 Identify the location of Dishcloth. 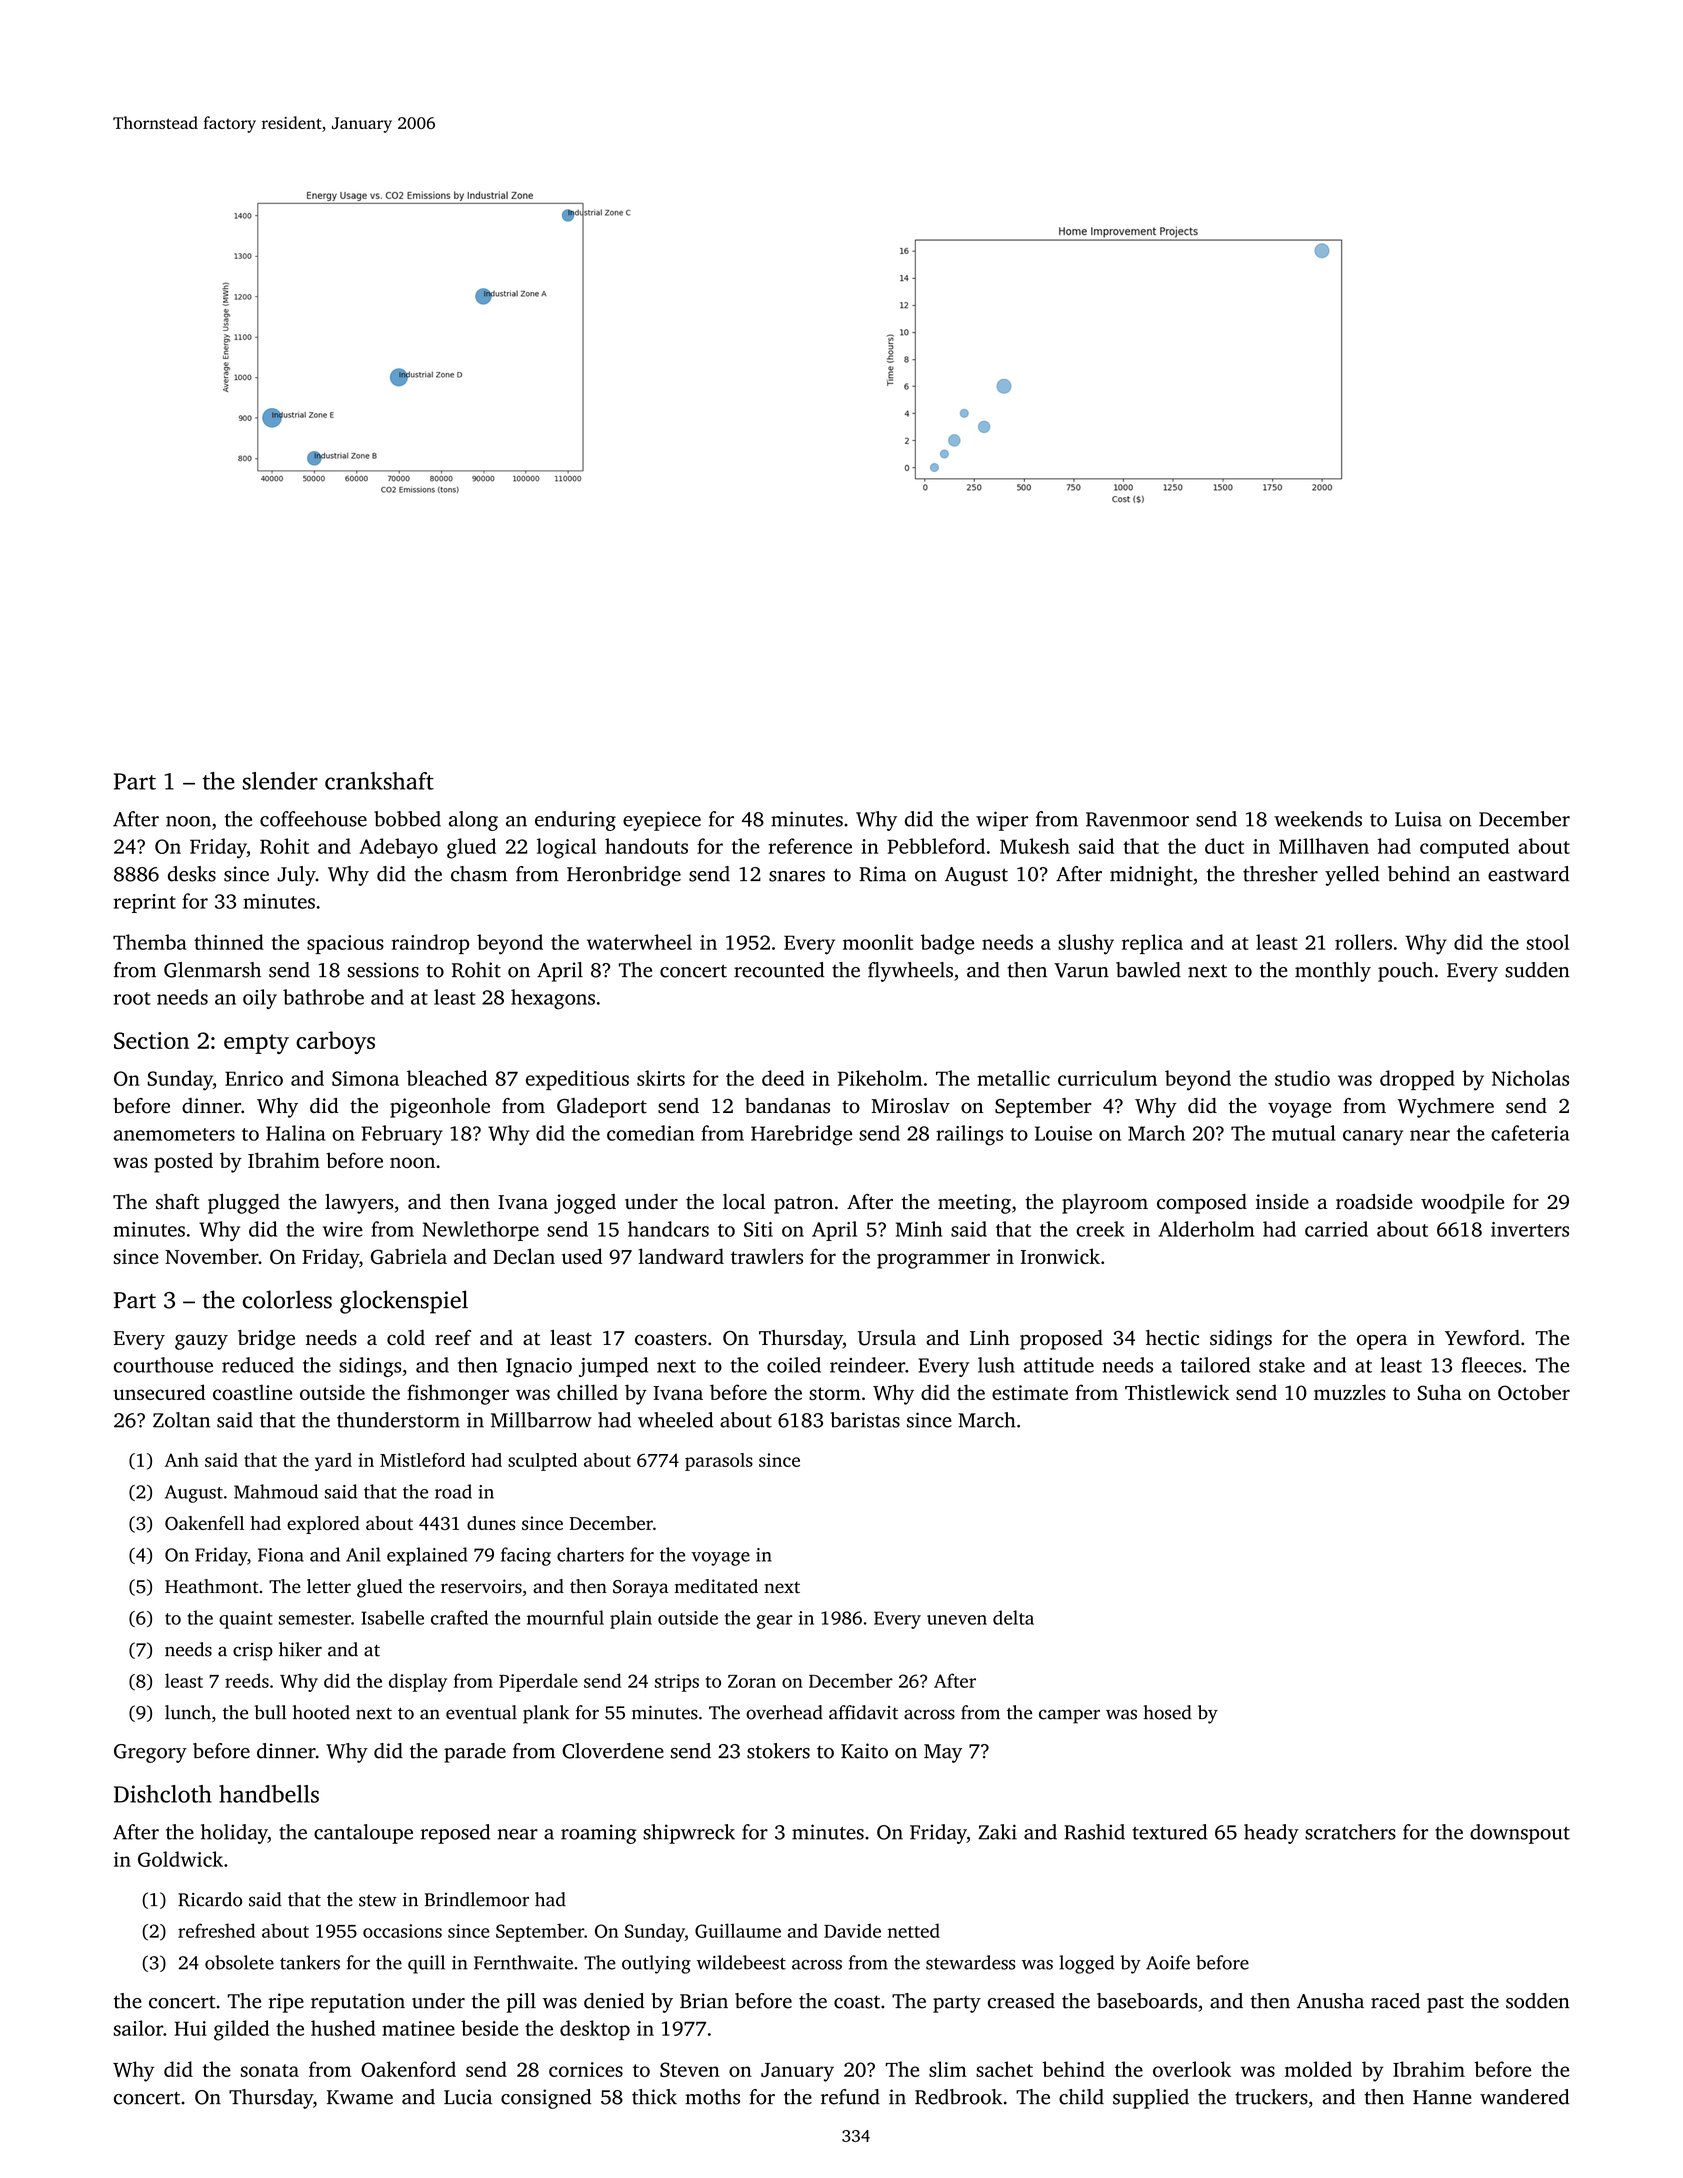
(163, 1794).
